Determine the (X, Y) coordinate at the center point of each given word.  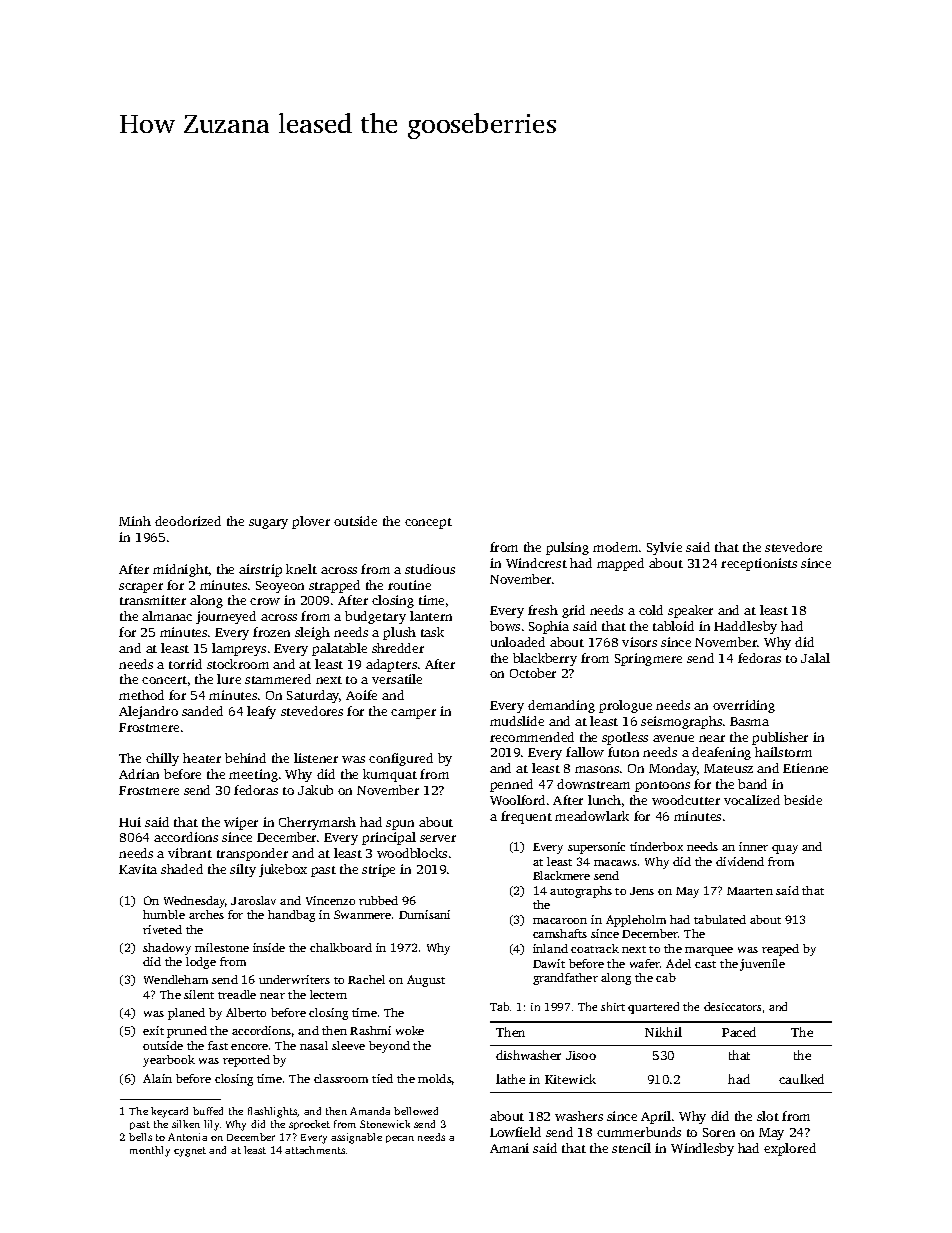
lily (211, 1125)
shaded (182, 869)
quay (785, 849)
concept (428, 523)
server (438, 838)
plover (311, 522)
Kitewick (570, 1079)
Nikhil (663, 1032)
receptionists (759, 564)
